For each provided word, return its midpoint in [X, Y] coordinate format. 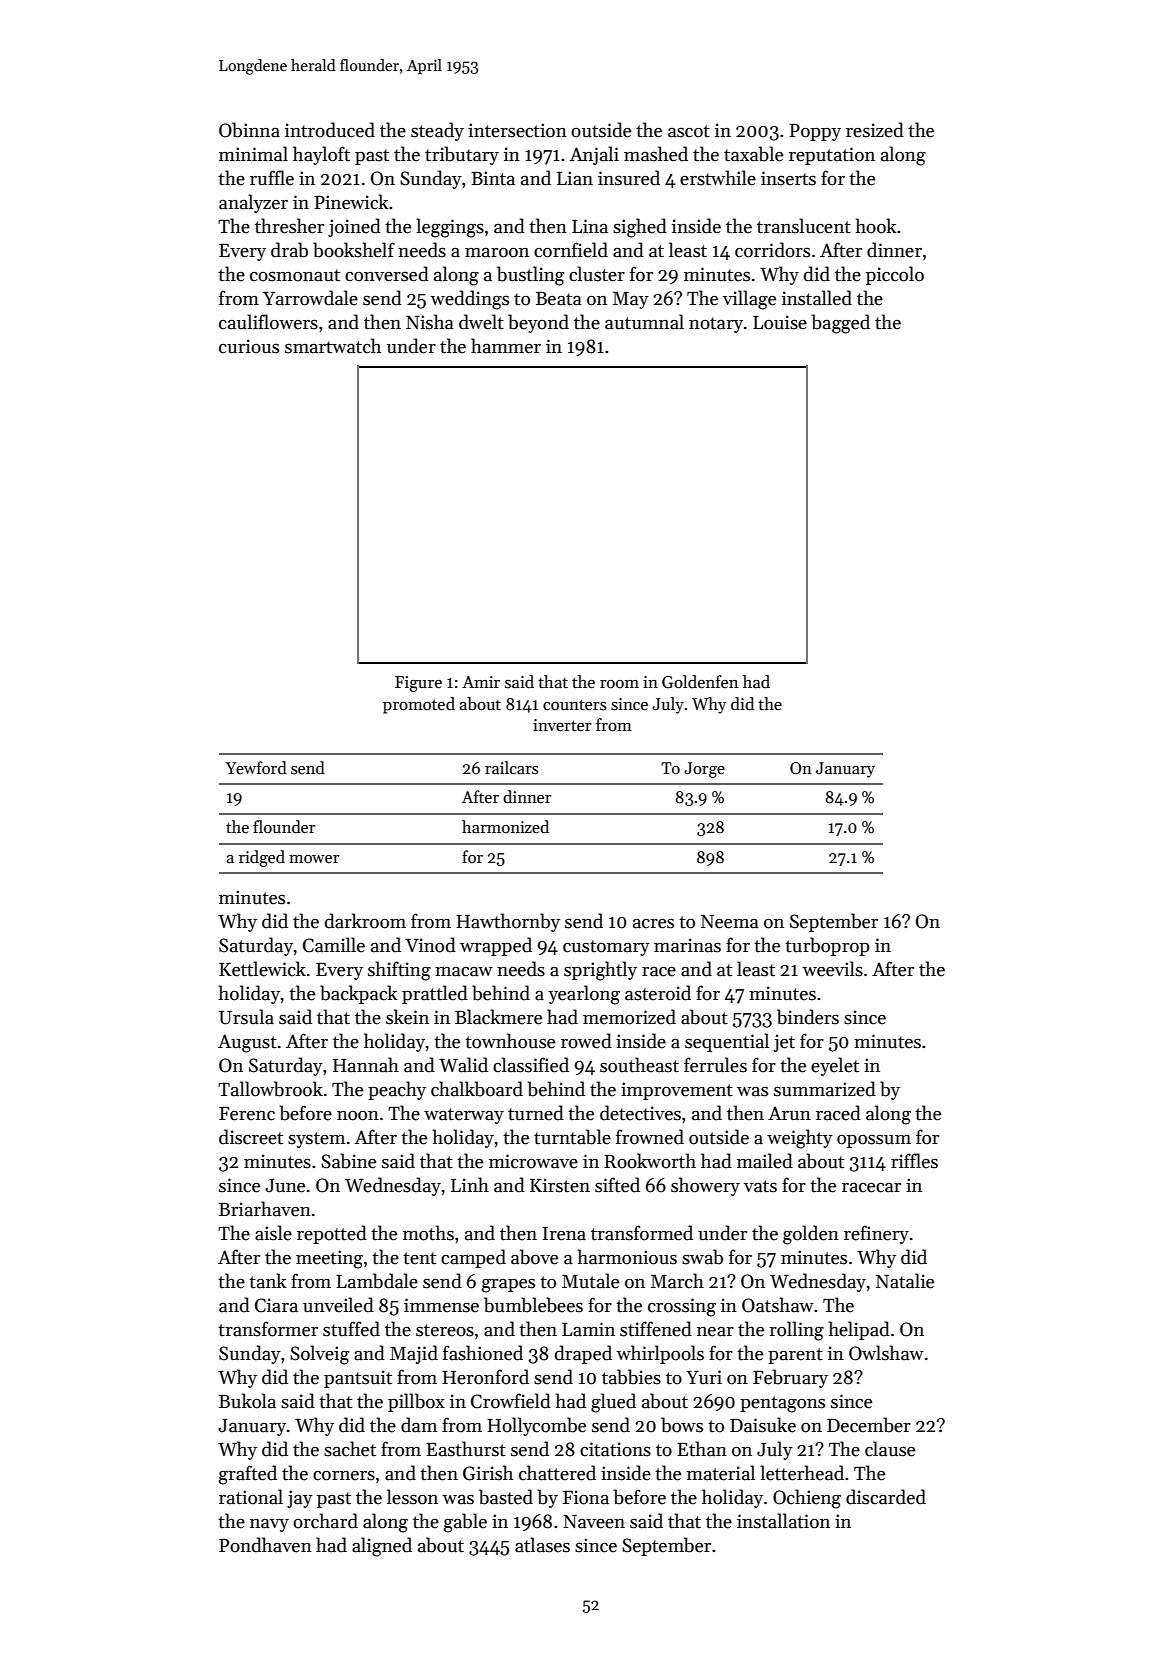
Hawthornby [508, 922]
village [749, 300]
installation [783, 1521]
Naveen [594, 1522]
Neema [730, 922]
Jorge [704, 770]
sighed [640, 228]
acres [653, 924]
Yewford [256, 768]
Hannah [366, 1065]
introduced [330, 130]
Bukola [247, 1401]
